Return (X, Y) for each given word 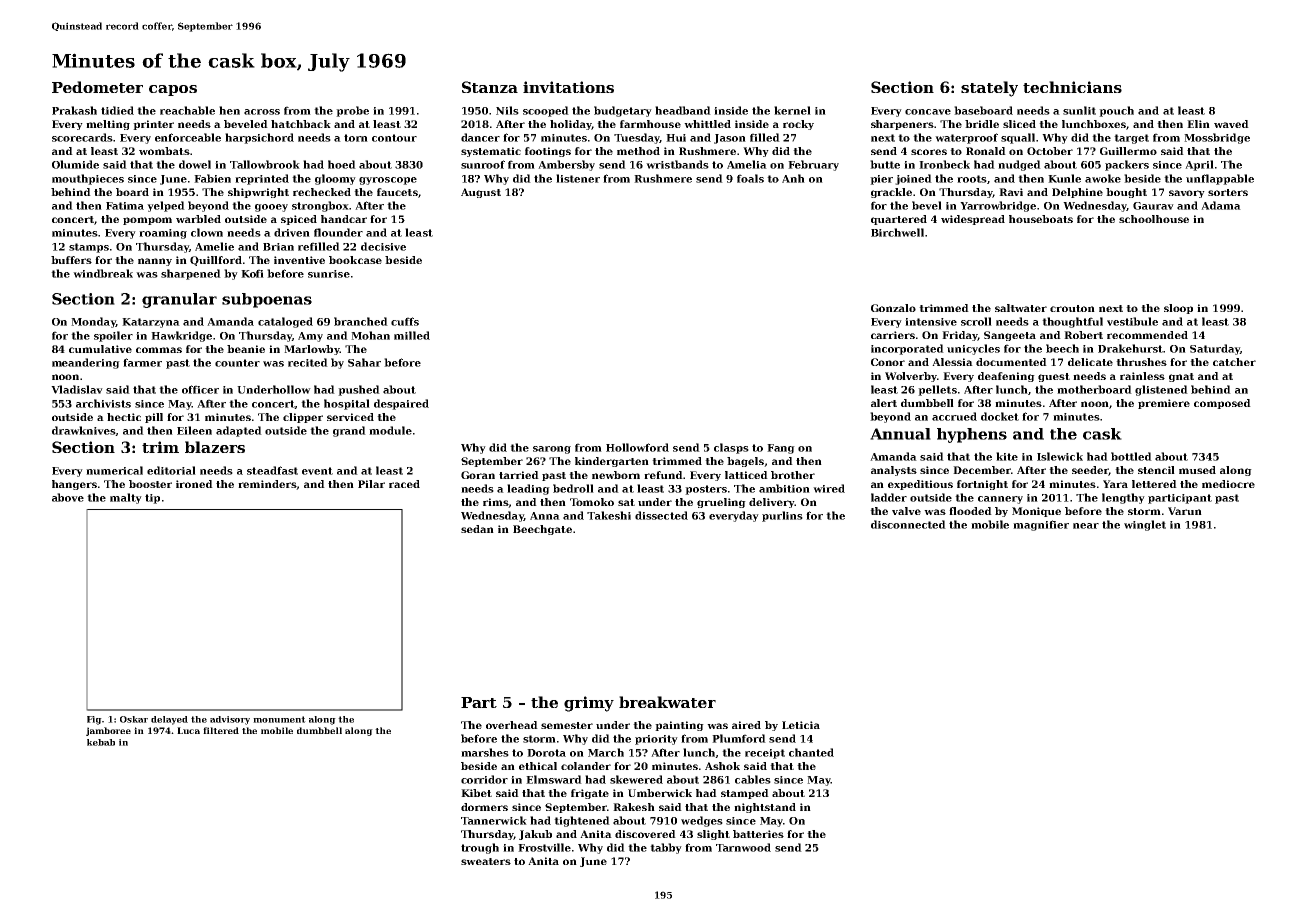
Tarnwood (743, 847)
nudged (1019, 165)
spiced (299, 220)
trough (480, 848)
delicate (1090, 362)
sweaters (486, 861)
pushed (359, 390)
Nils (507, 110)
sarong (552, 450)
